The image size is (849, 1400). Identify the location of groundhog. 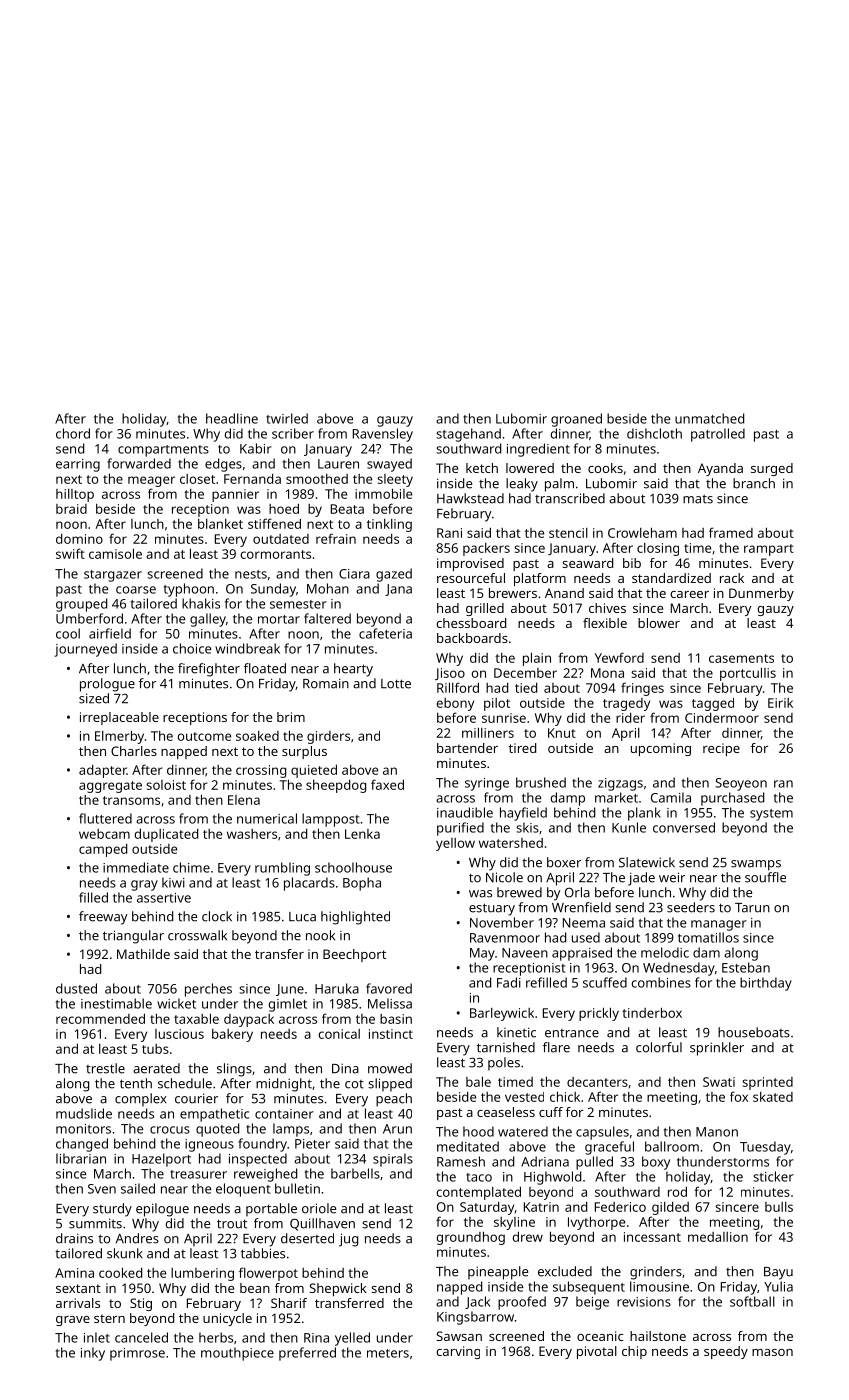
(471, 1238).
